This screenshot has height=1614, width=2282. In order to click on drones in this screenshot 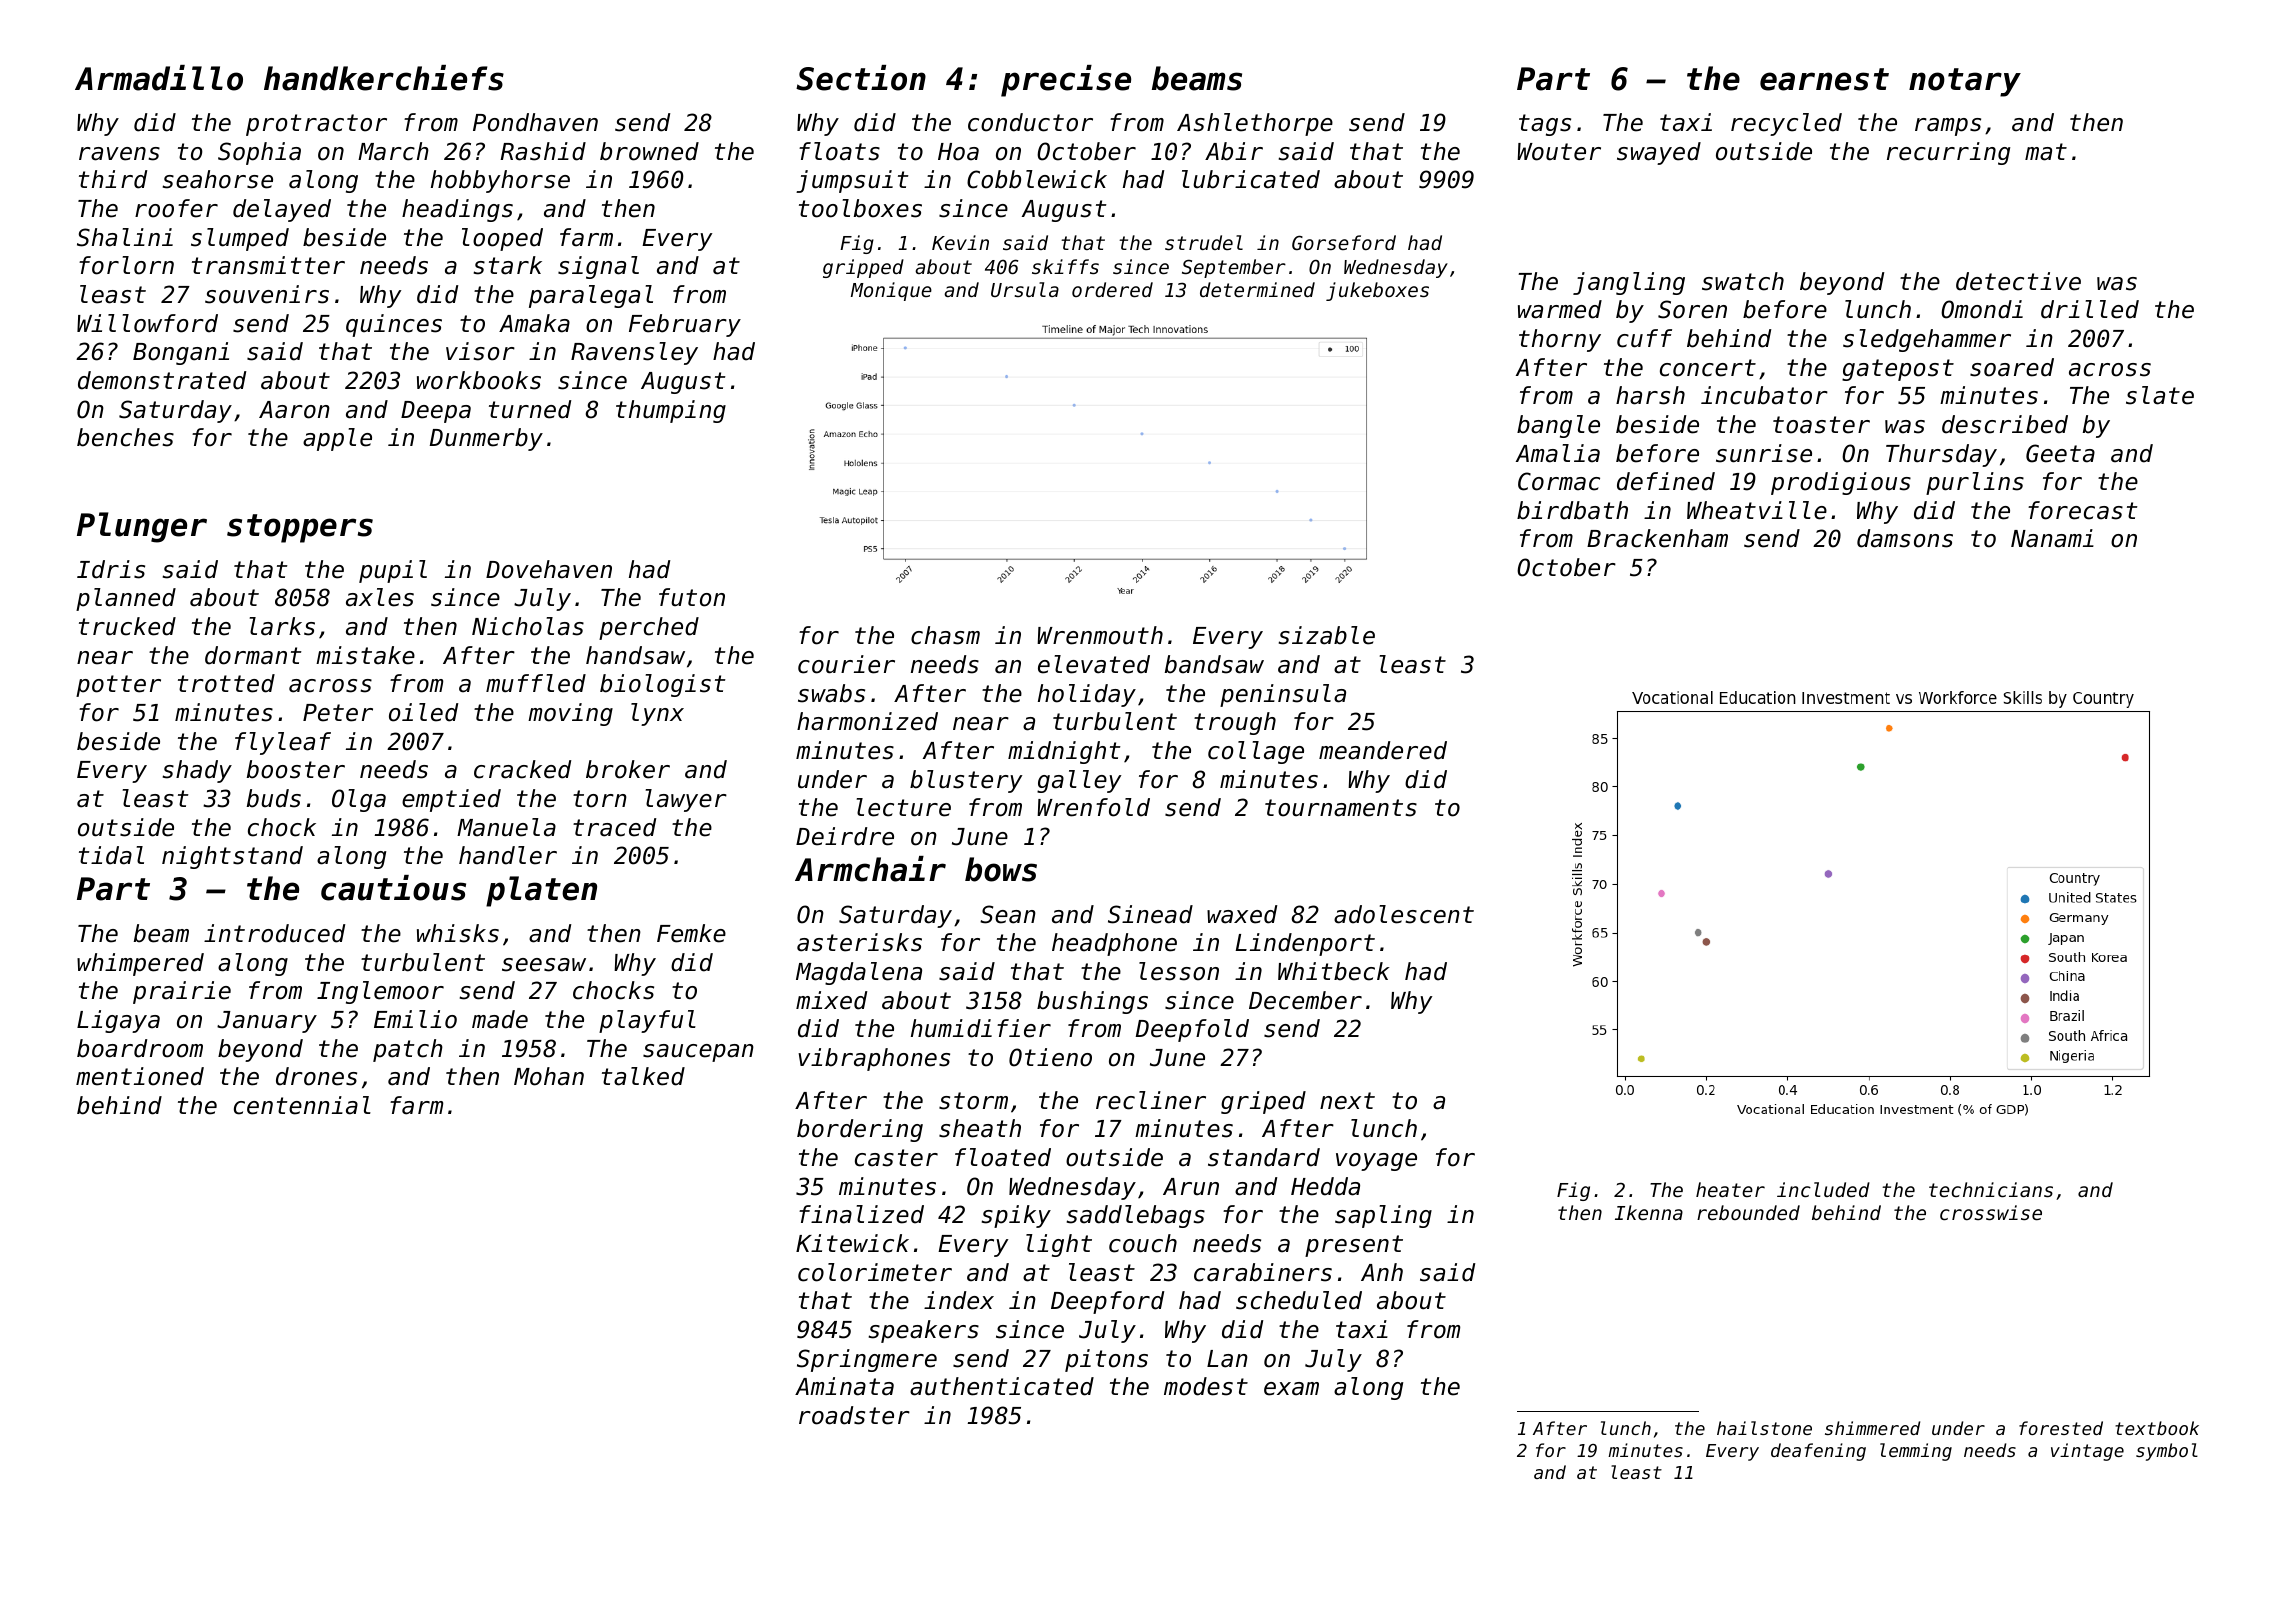, I will do `click(316, 1076)`.
